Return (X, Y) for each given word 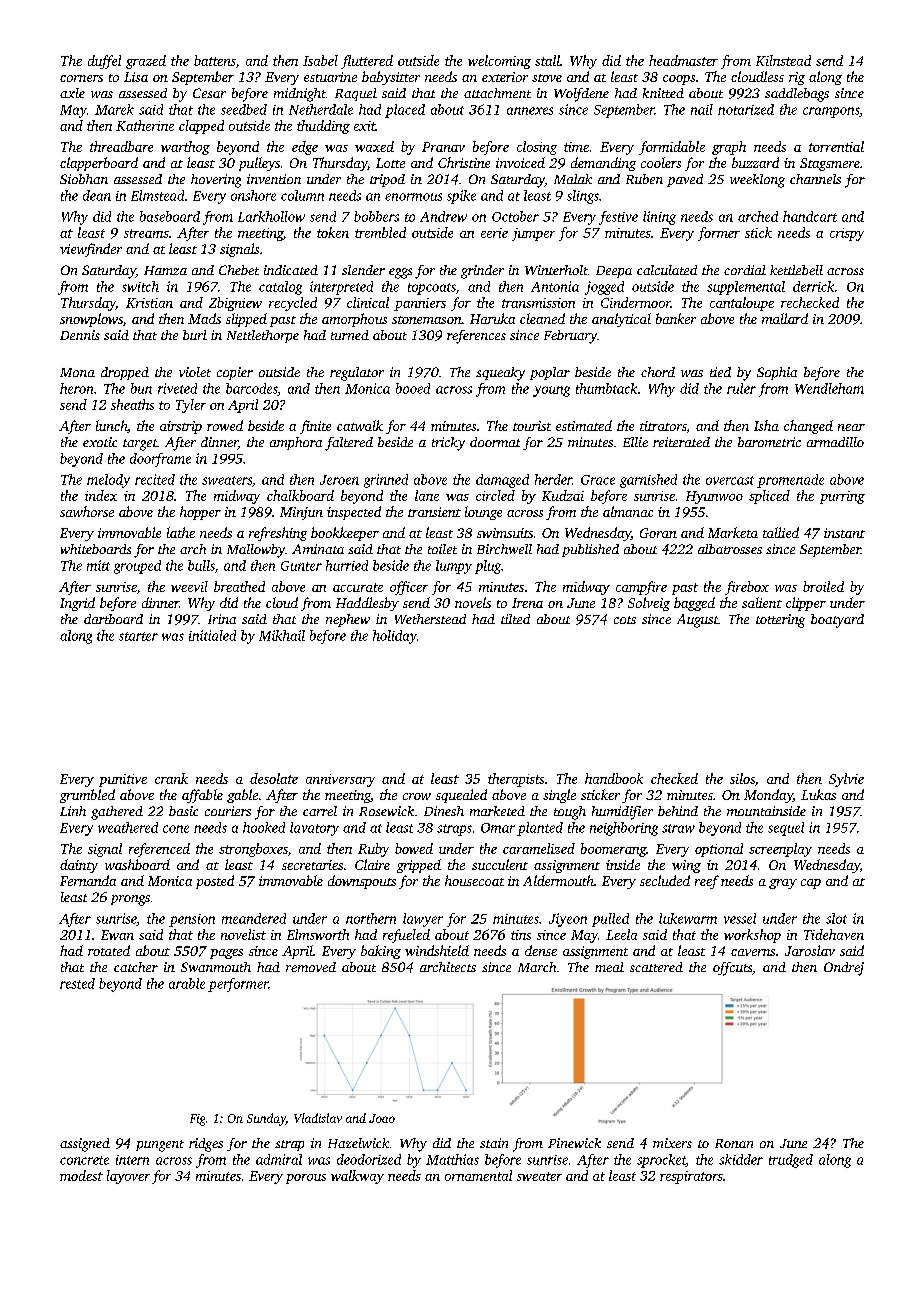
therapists (516, 780)
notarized (746, 109)
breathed (239, 586)
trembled (380, 232)
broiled (823, 586)
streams (146, 233)
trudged (791, 1161)
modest (81, 1175)
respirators (691, 1177)
